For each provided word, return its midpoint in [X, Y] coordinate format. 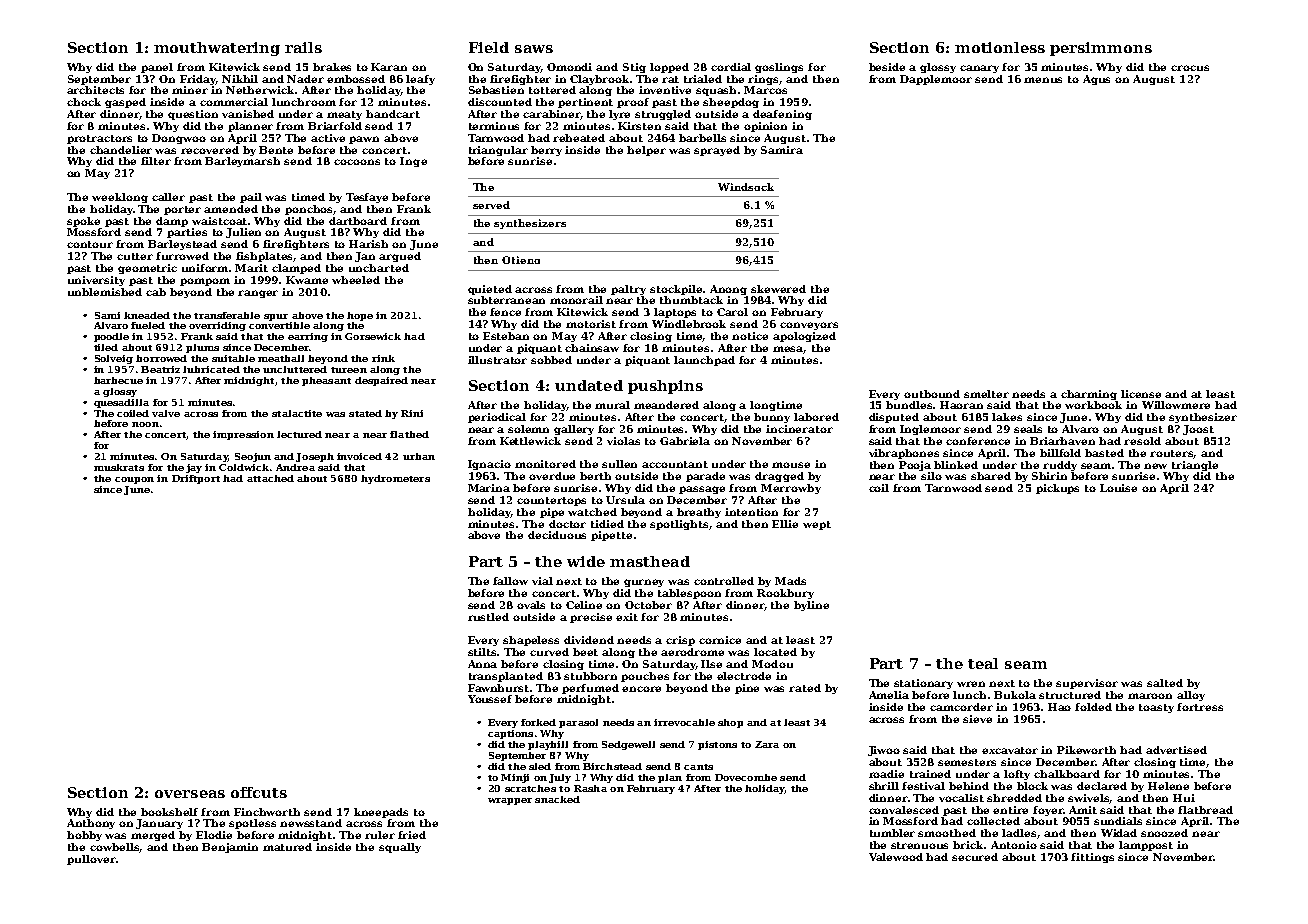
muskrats [119, 467]
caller [168, 197]
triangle [1195, 466]
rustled [488, 617]
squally [400, 848]
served [491, 205]
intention [751, 512]
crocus [1190, 68]
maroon [1150, 696]
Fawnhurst [498, 688]
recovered [210, 150]
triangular [498, 151]
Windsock [746, 187]
